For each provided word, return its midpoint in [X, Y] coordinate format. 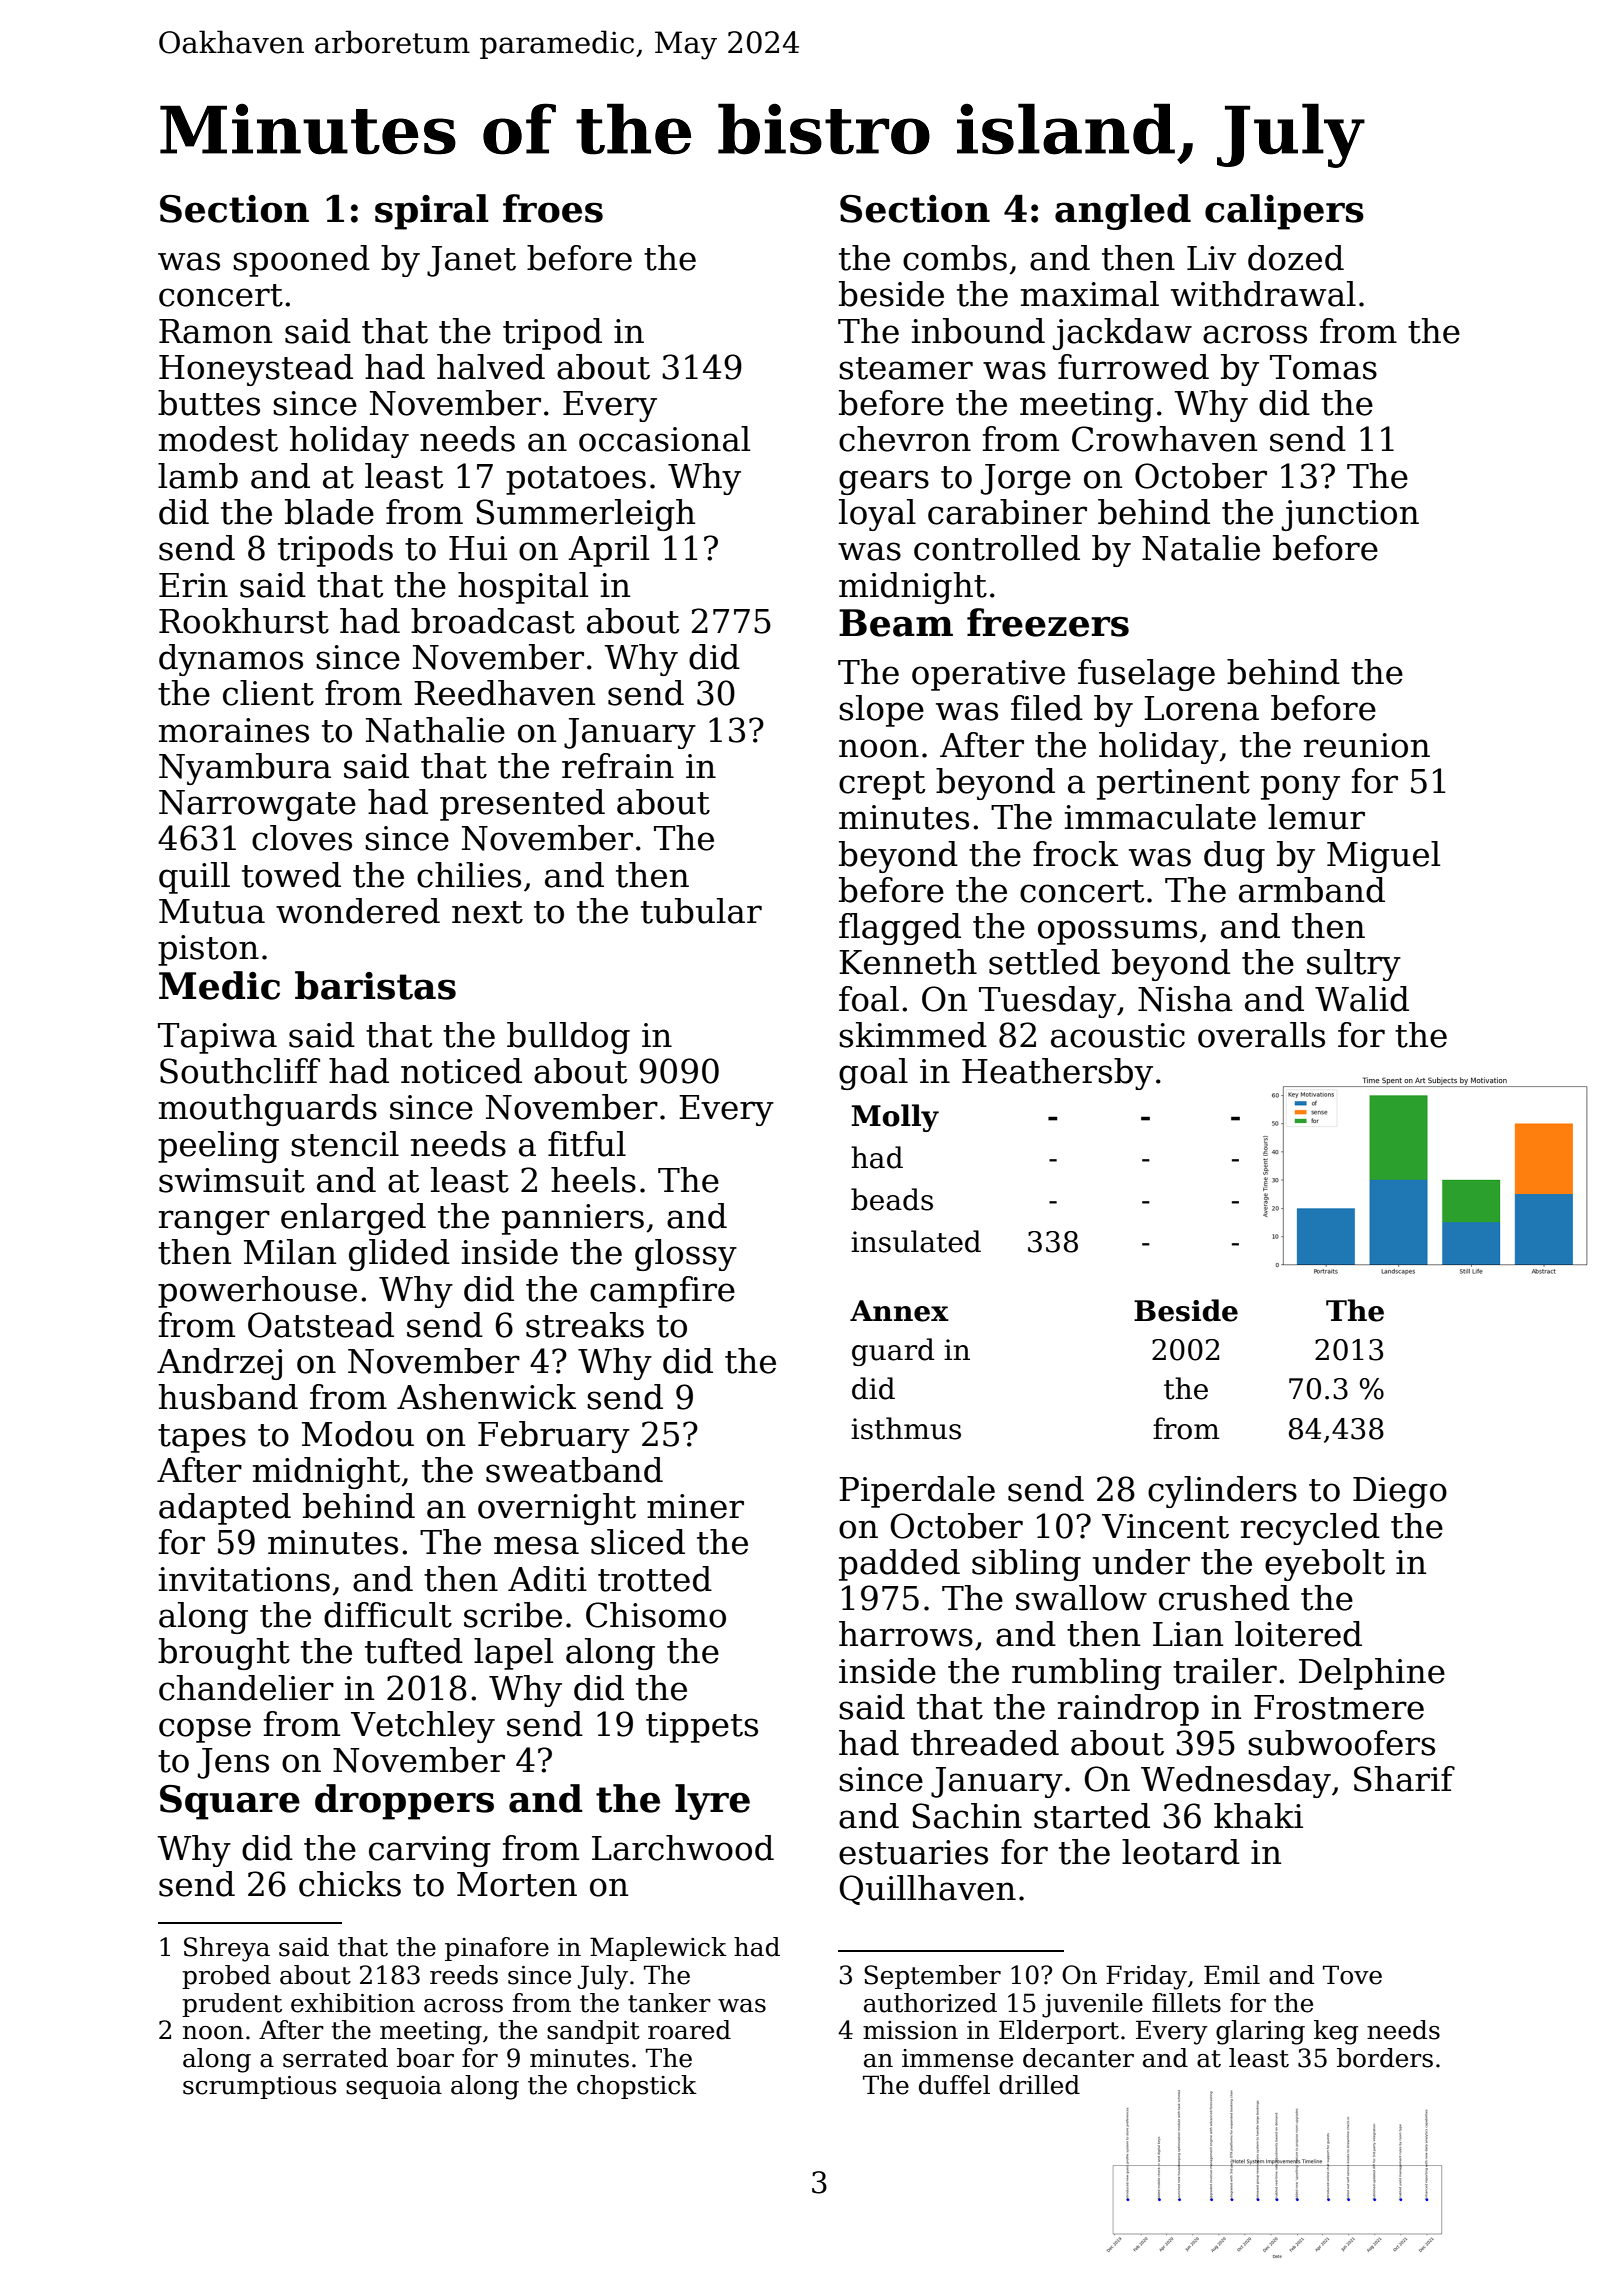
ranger [214, 1222]
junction [1350, 515]
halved [491, 367]
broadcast [493, 621]
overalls [1261, 1035]
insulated [916, 1241]
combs [955, 258]
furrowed [1133, 367]
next [487, 912]
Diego [1400, 1492]
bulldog [568, 1038]
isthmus [906, 1428]
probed [226, 1977]
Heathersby [1057, 1074]
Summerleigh [585, 515]
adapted [225, 1509]
